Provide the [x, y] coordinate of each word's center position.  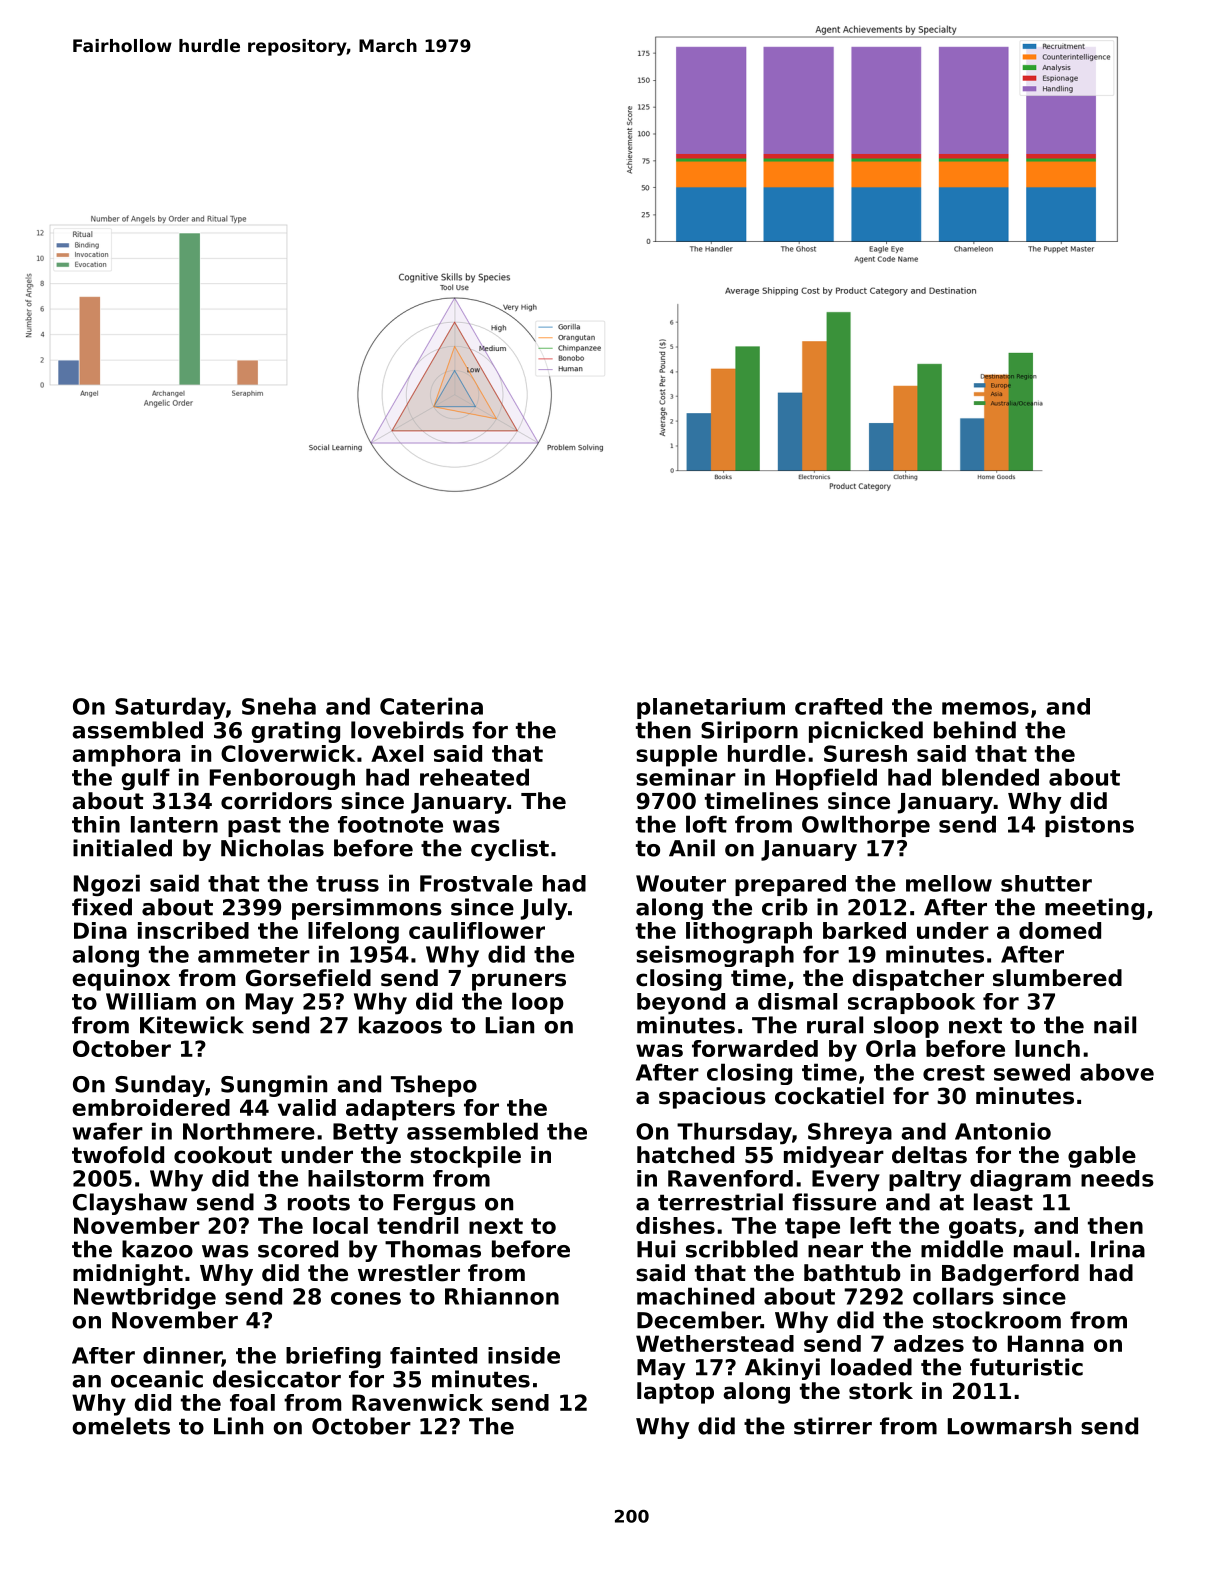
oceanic [157, 1379]
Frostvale [476, 883]
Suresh [865, 753]
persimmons [367, 909]
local [340, 1225]
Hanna [1046, 1343]
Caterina [431, 706]
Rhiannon [502, 1296]
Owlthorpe [866, 826]
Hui [656, 1249]
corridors [276, 801]
